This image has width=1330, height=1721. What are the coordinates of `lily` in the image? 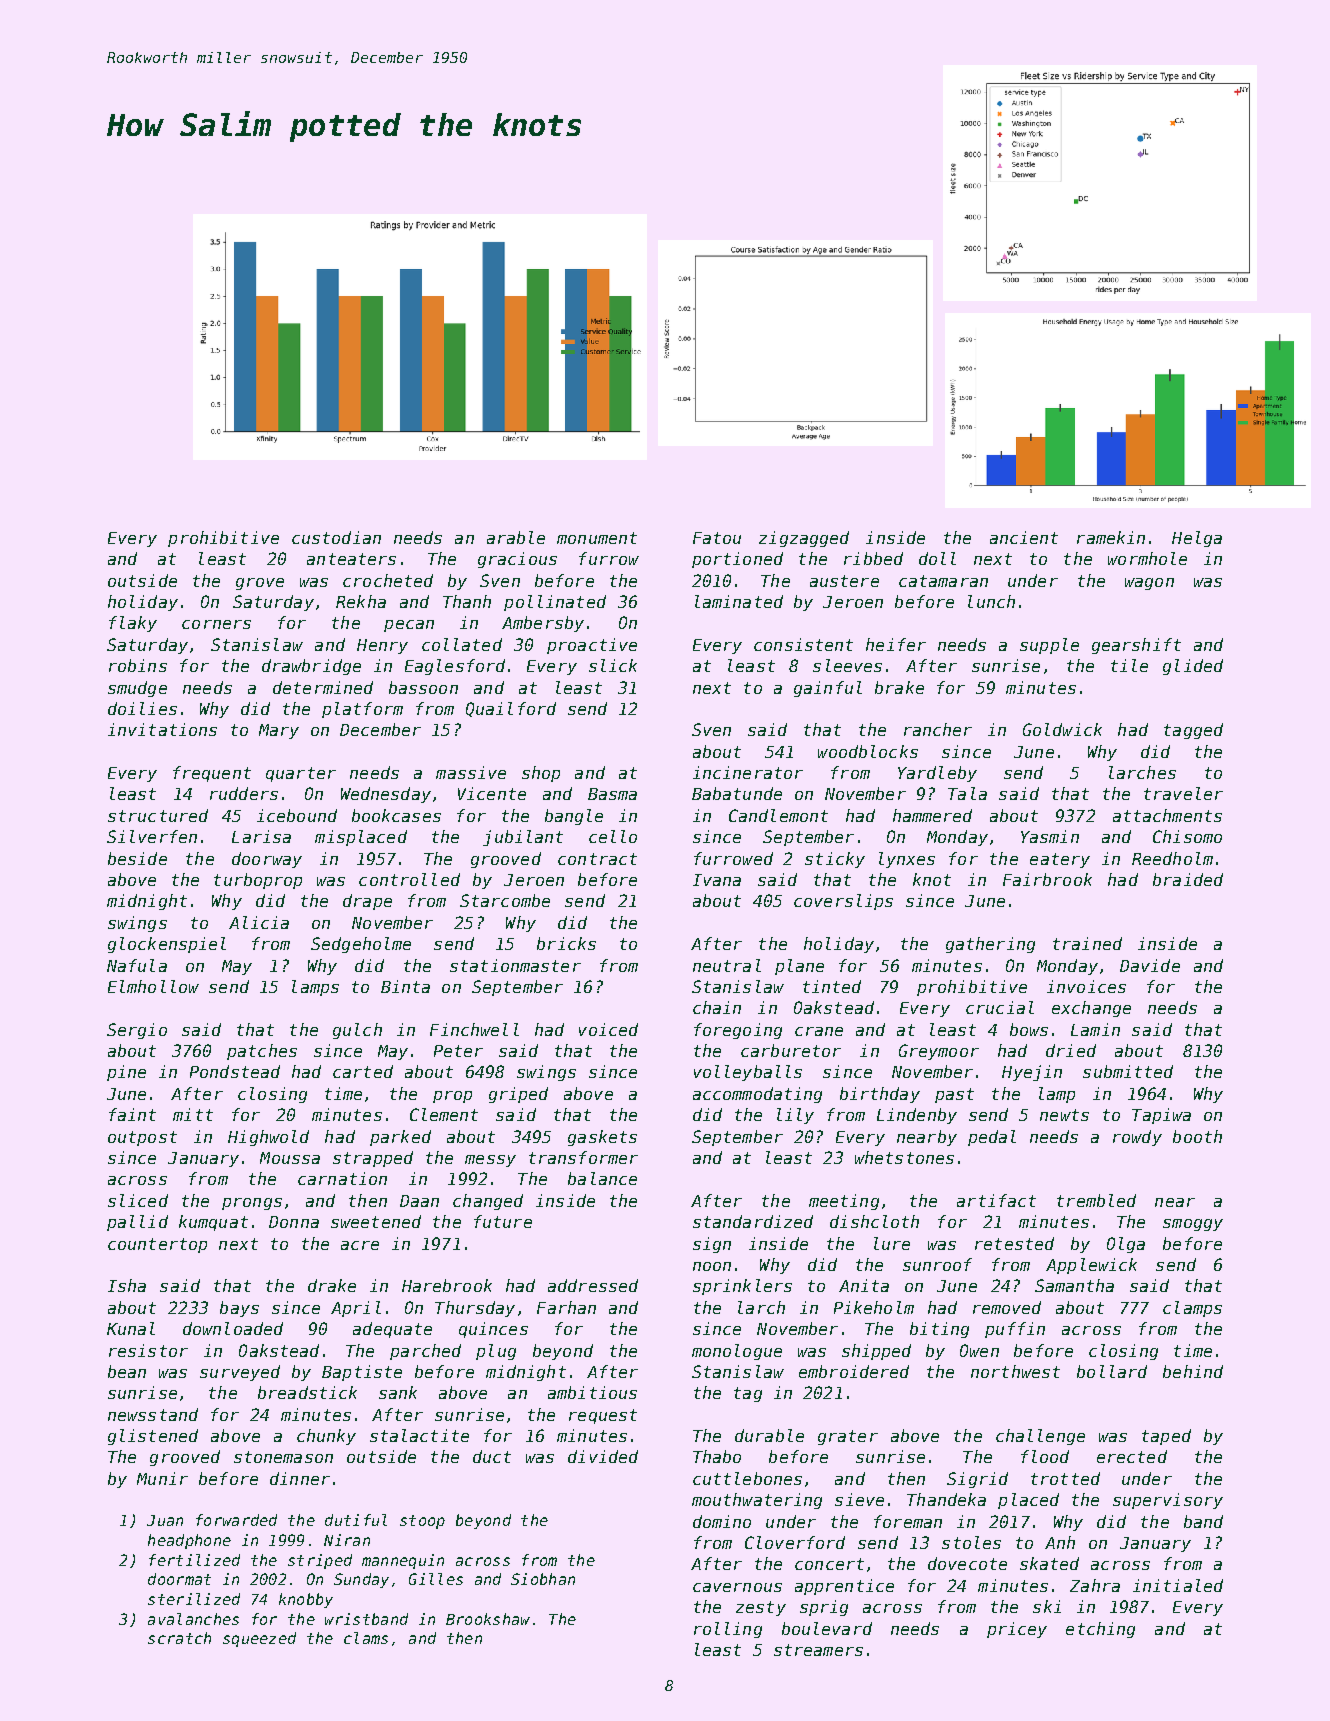 It's located at (795, 1116).
